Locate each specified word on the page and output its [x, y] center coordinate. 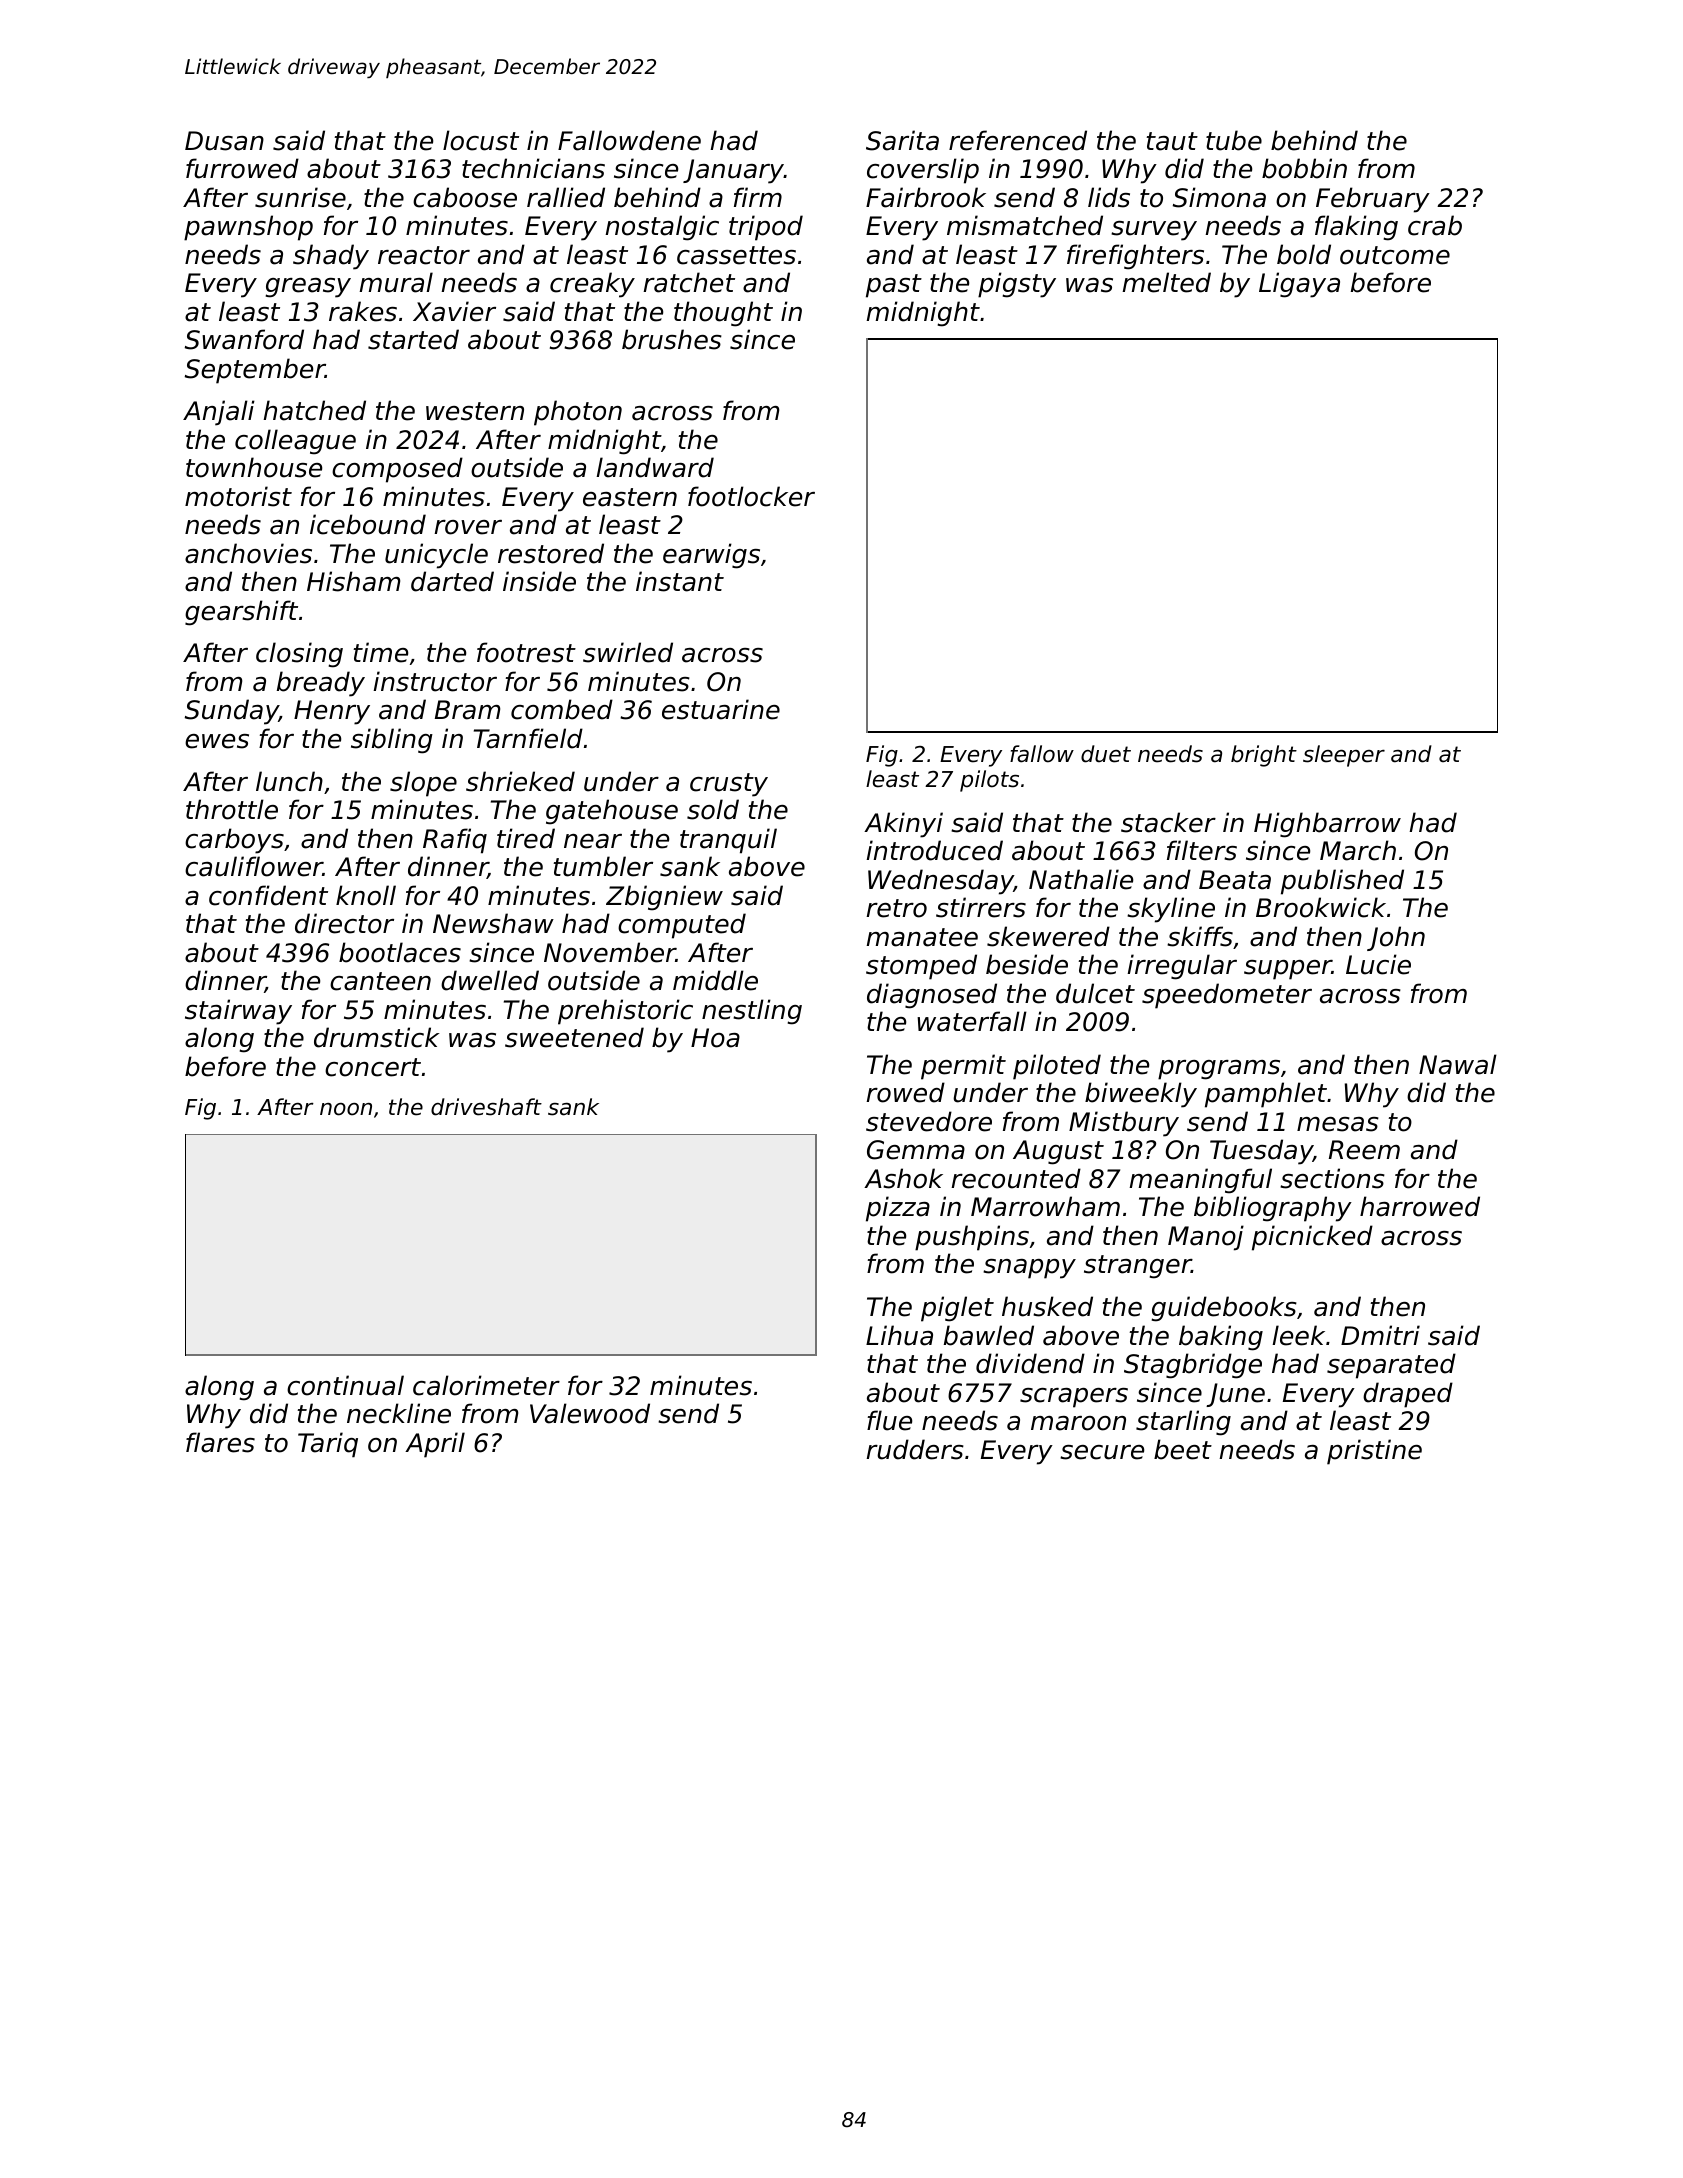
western [475, 411]
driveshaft [486, 1107]
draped [1408, 1395]
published [1342, 882]
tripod [766, 228]
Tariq [328, 1445]
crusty [729, 785]
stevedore [929, 1121]
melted [1166, 282]
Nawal [1458, 1064]
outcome [1395, 255]
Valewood [590, 1413]
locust [481, 140]
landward [655, 467]
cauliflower [254, 866]
